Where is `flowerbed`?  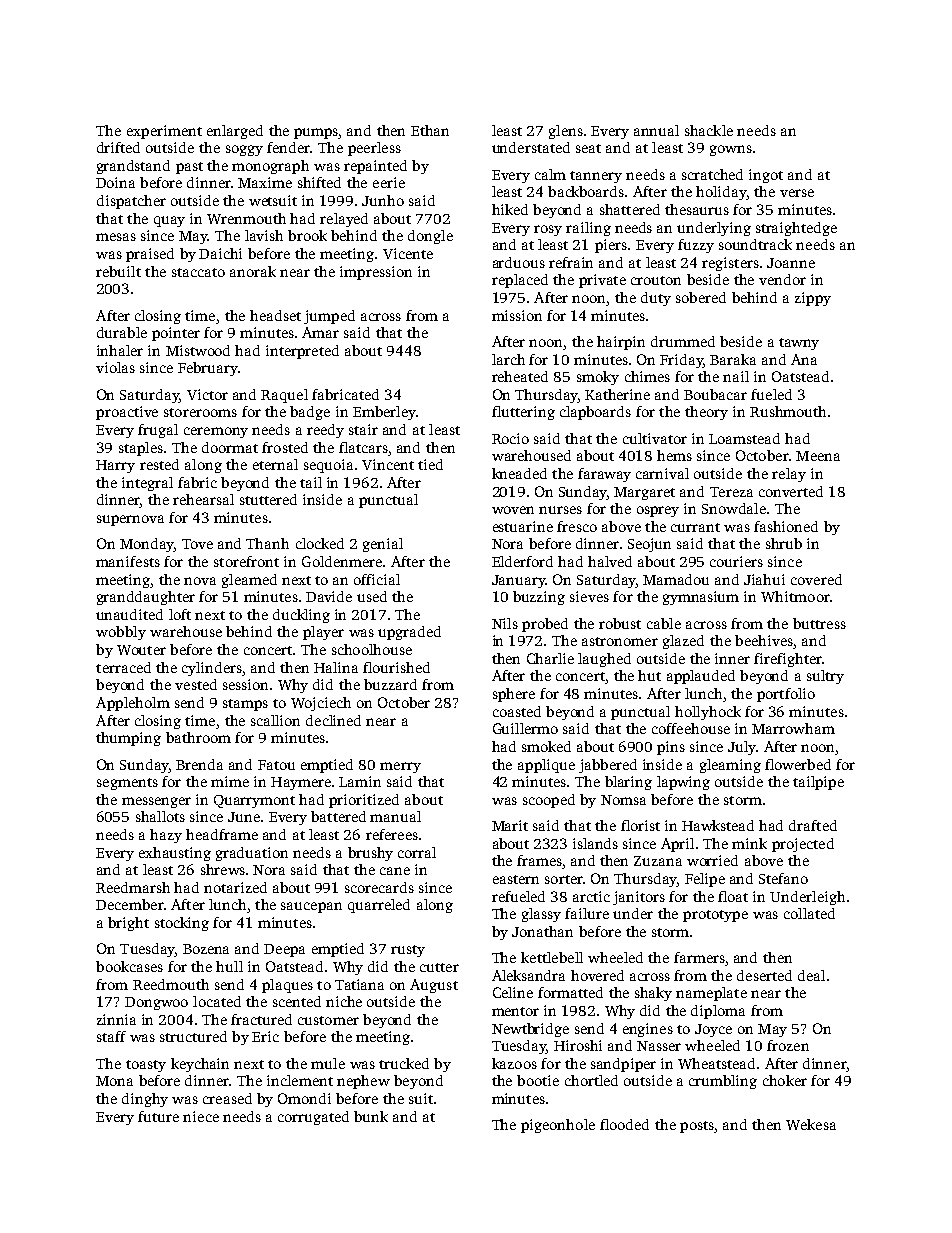
flowerbed is located at coordinates (798, 764).
